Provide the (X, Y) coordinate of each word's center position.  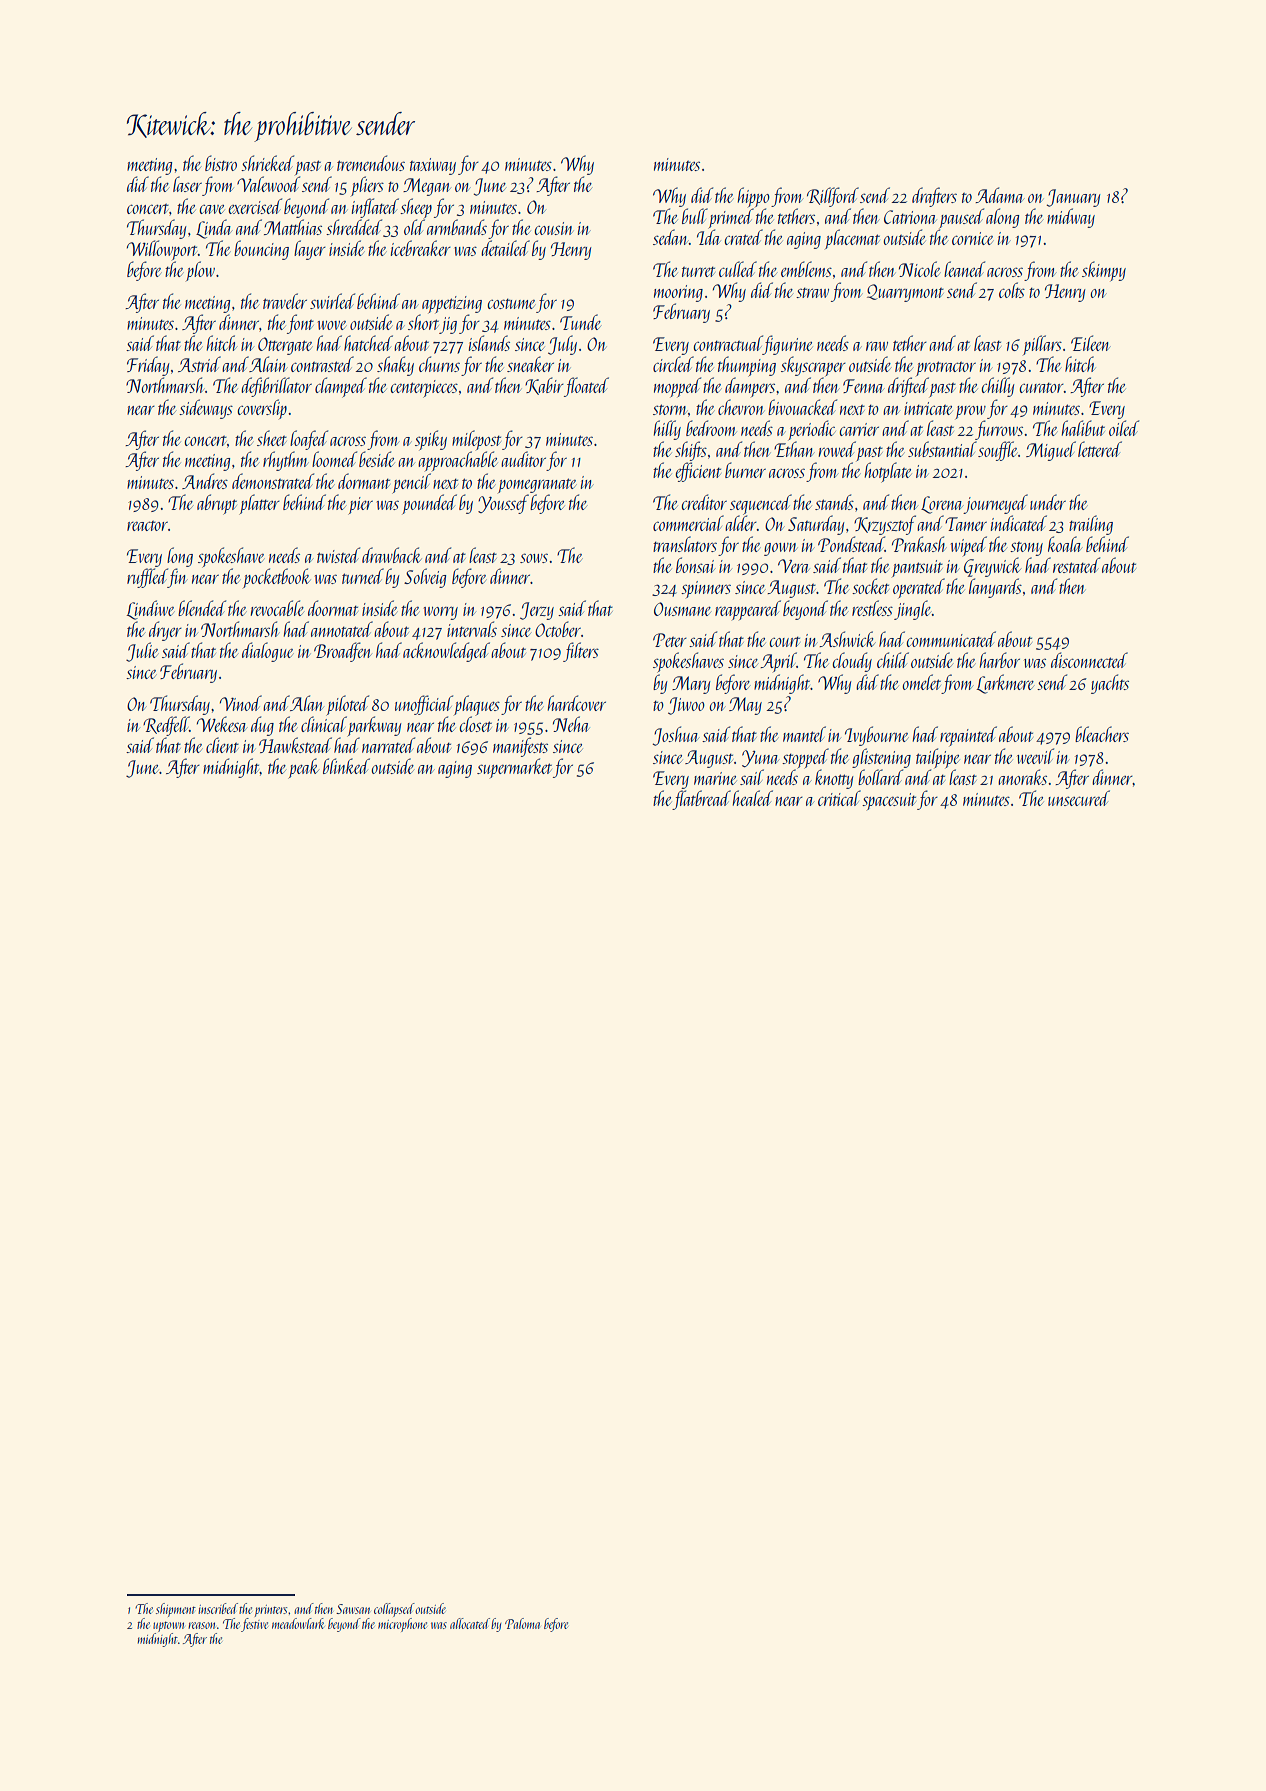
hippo (754, 197)
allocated (470, 1623)
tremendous (371, 163)
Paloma (522, 1623)
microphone (402, 1625)
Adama (1000, 195)
